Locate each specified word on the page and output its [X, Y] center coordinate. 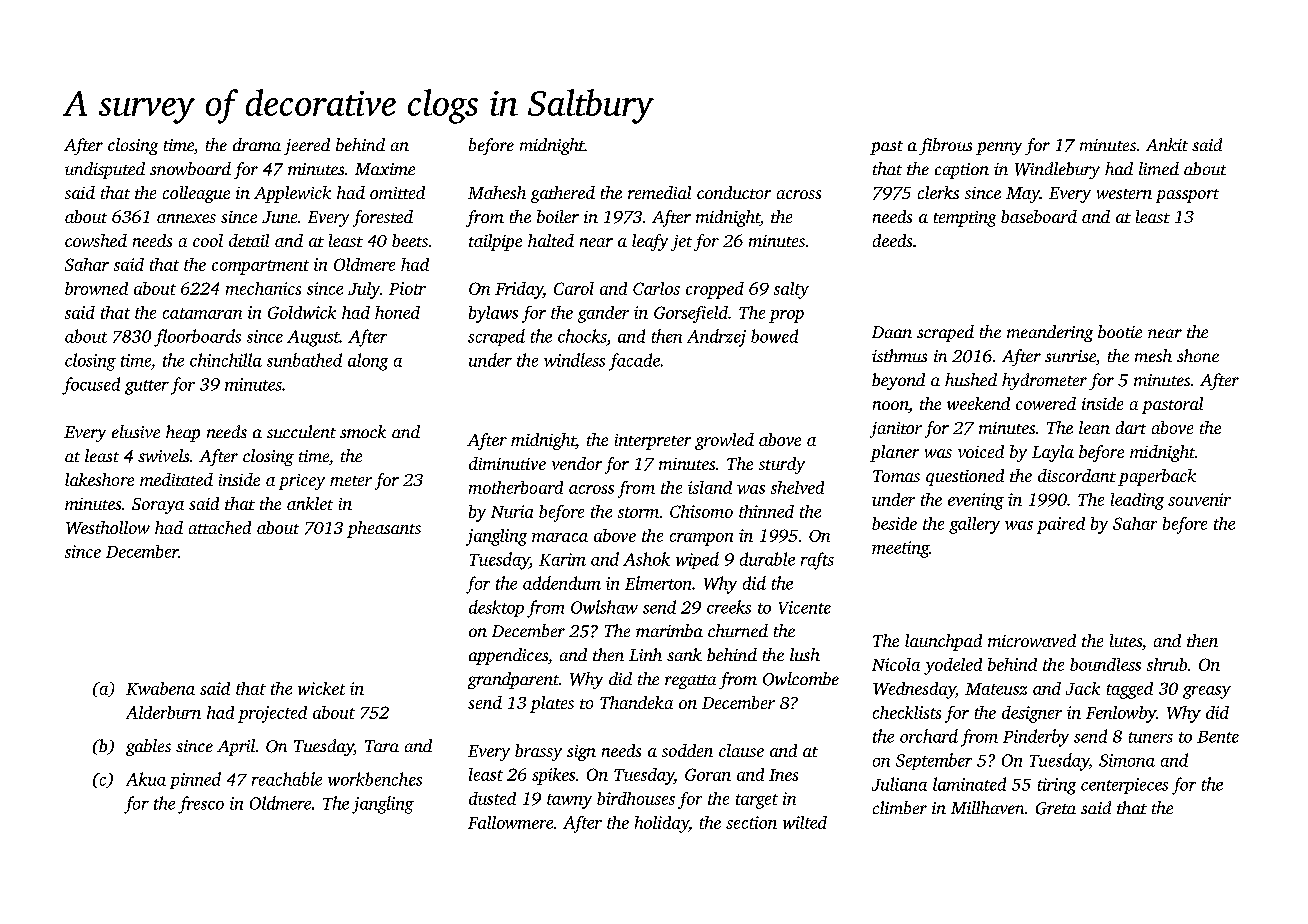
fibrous [945, 146]
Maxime [385, 169]
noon [890, 405]
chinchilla [226, 360]
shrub [1167, 664]
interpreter [653, 442]
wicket [321, 688]
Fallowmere [510, 822]
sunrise [1070, 356]
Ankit [1167, 144]
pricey [302, 482]
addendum [562, 583]
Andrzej [716, 338]
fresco [201, 805]
